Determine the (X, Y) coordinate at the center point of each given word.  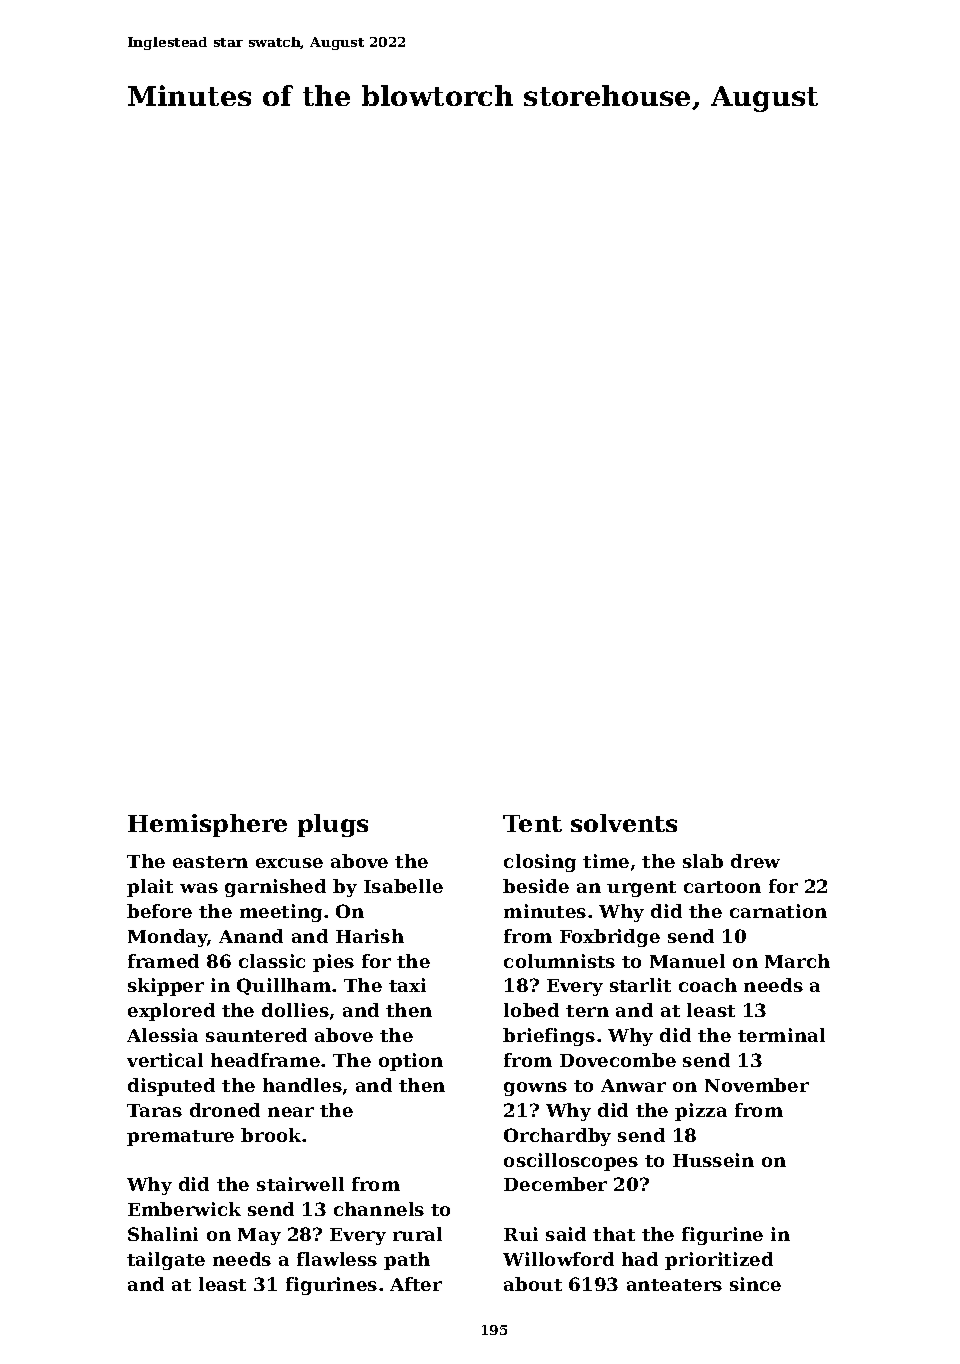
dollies (295, 1010)
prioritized (719, 1261)
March (797, 961)
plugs (333, 825)
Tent (532, 823)
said (566, 1234)
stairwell (300, 1184)
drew (755, 861)
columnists (559, 961)
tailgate (166, 1261)
